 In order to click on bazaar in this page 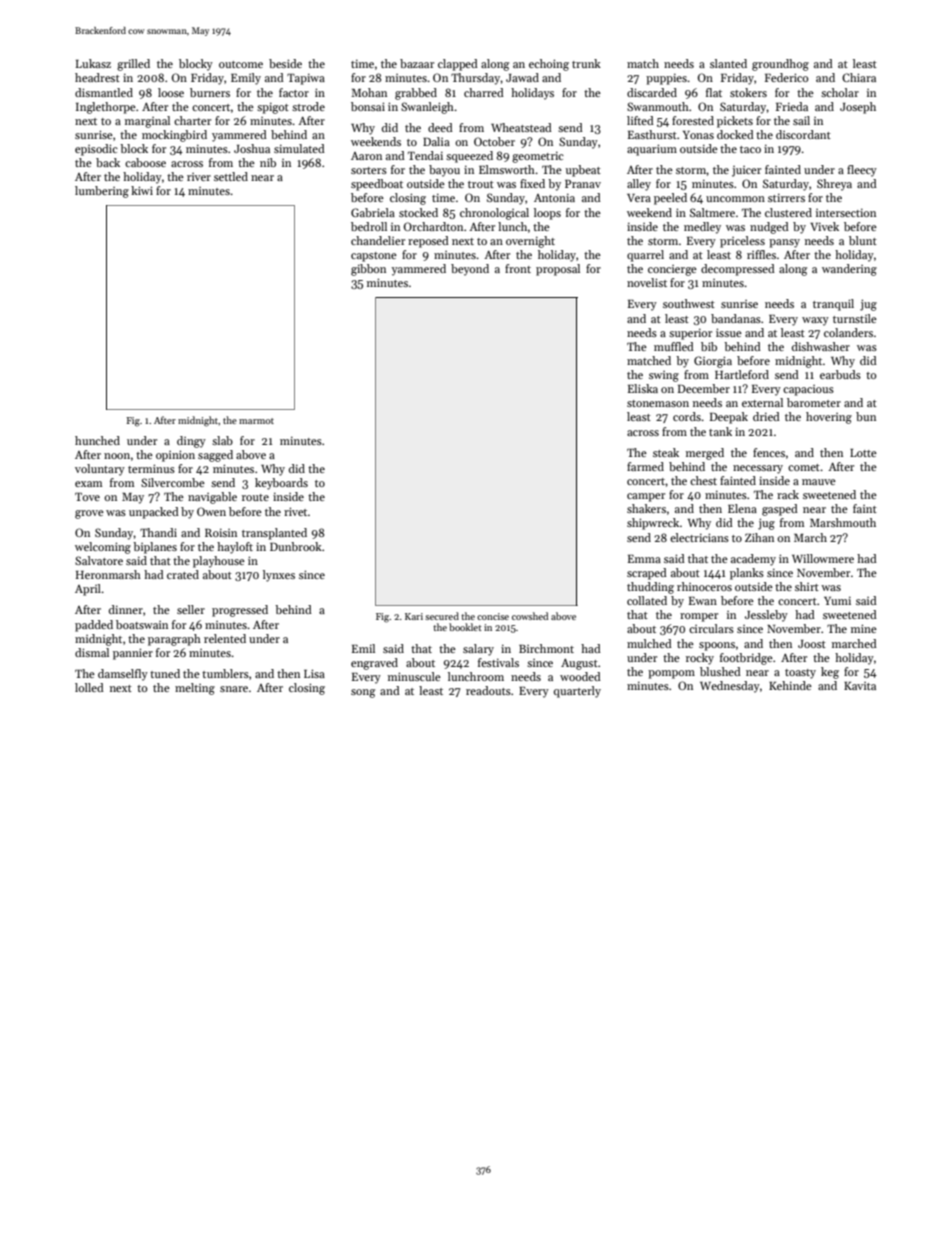, I will do `click(417, 63)`.
